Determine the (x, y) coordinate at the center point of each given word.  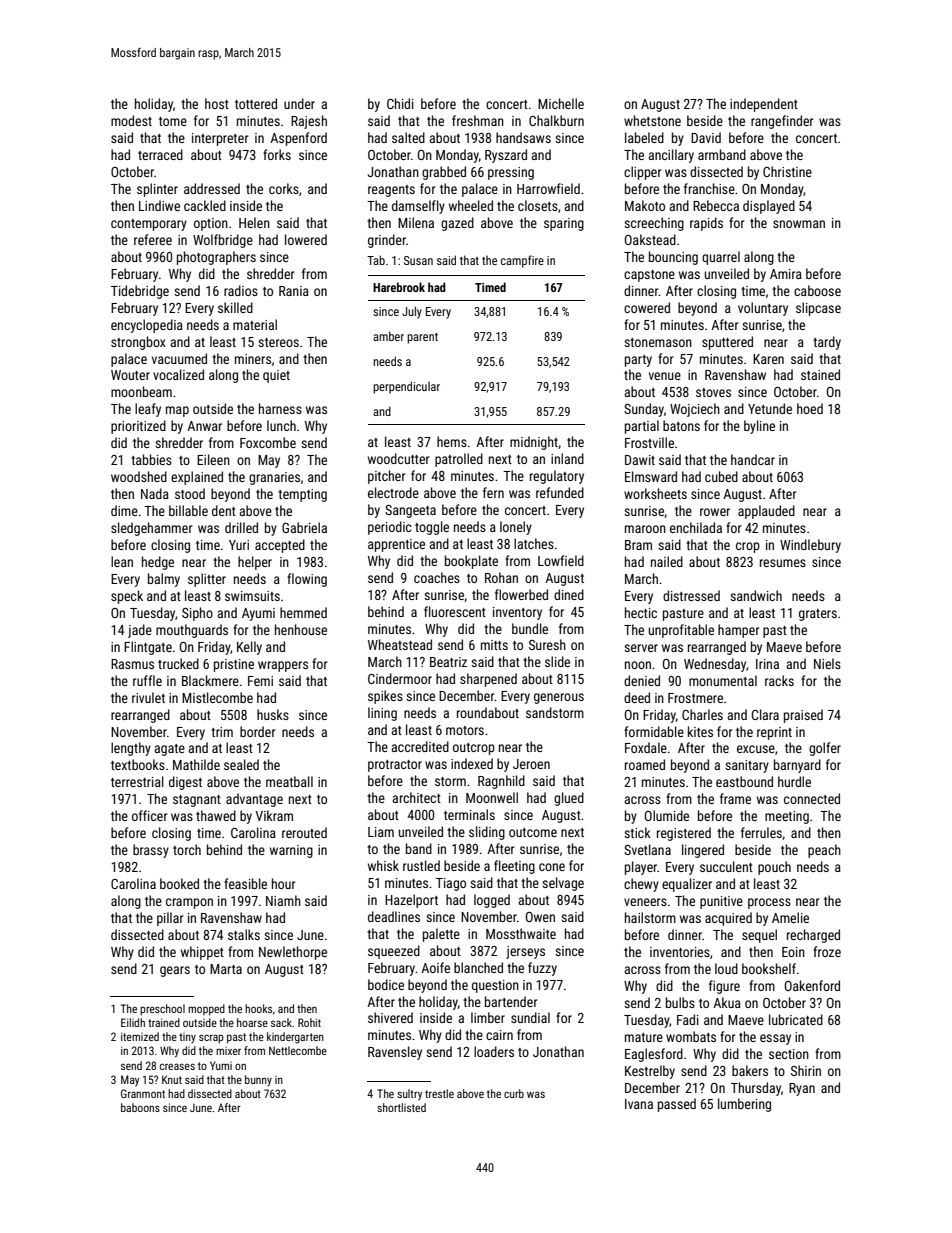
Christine (787, 171)
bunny (258, 1080)
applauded (766, 512)
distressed (691, 595)
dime (124, 510)
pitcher (386, 477)
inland (567, 458)
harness (280, 408)
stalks (244, 934)
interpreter (220, 139)
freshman (478, 120)
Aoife (435, 967)
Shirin (806, 1070)
